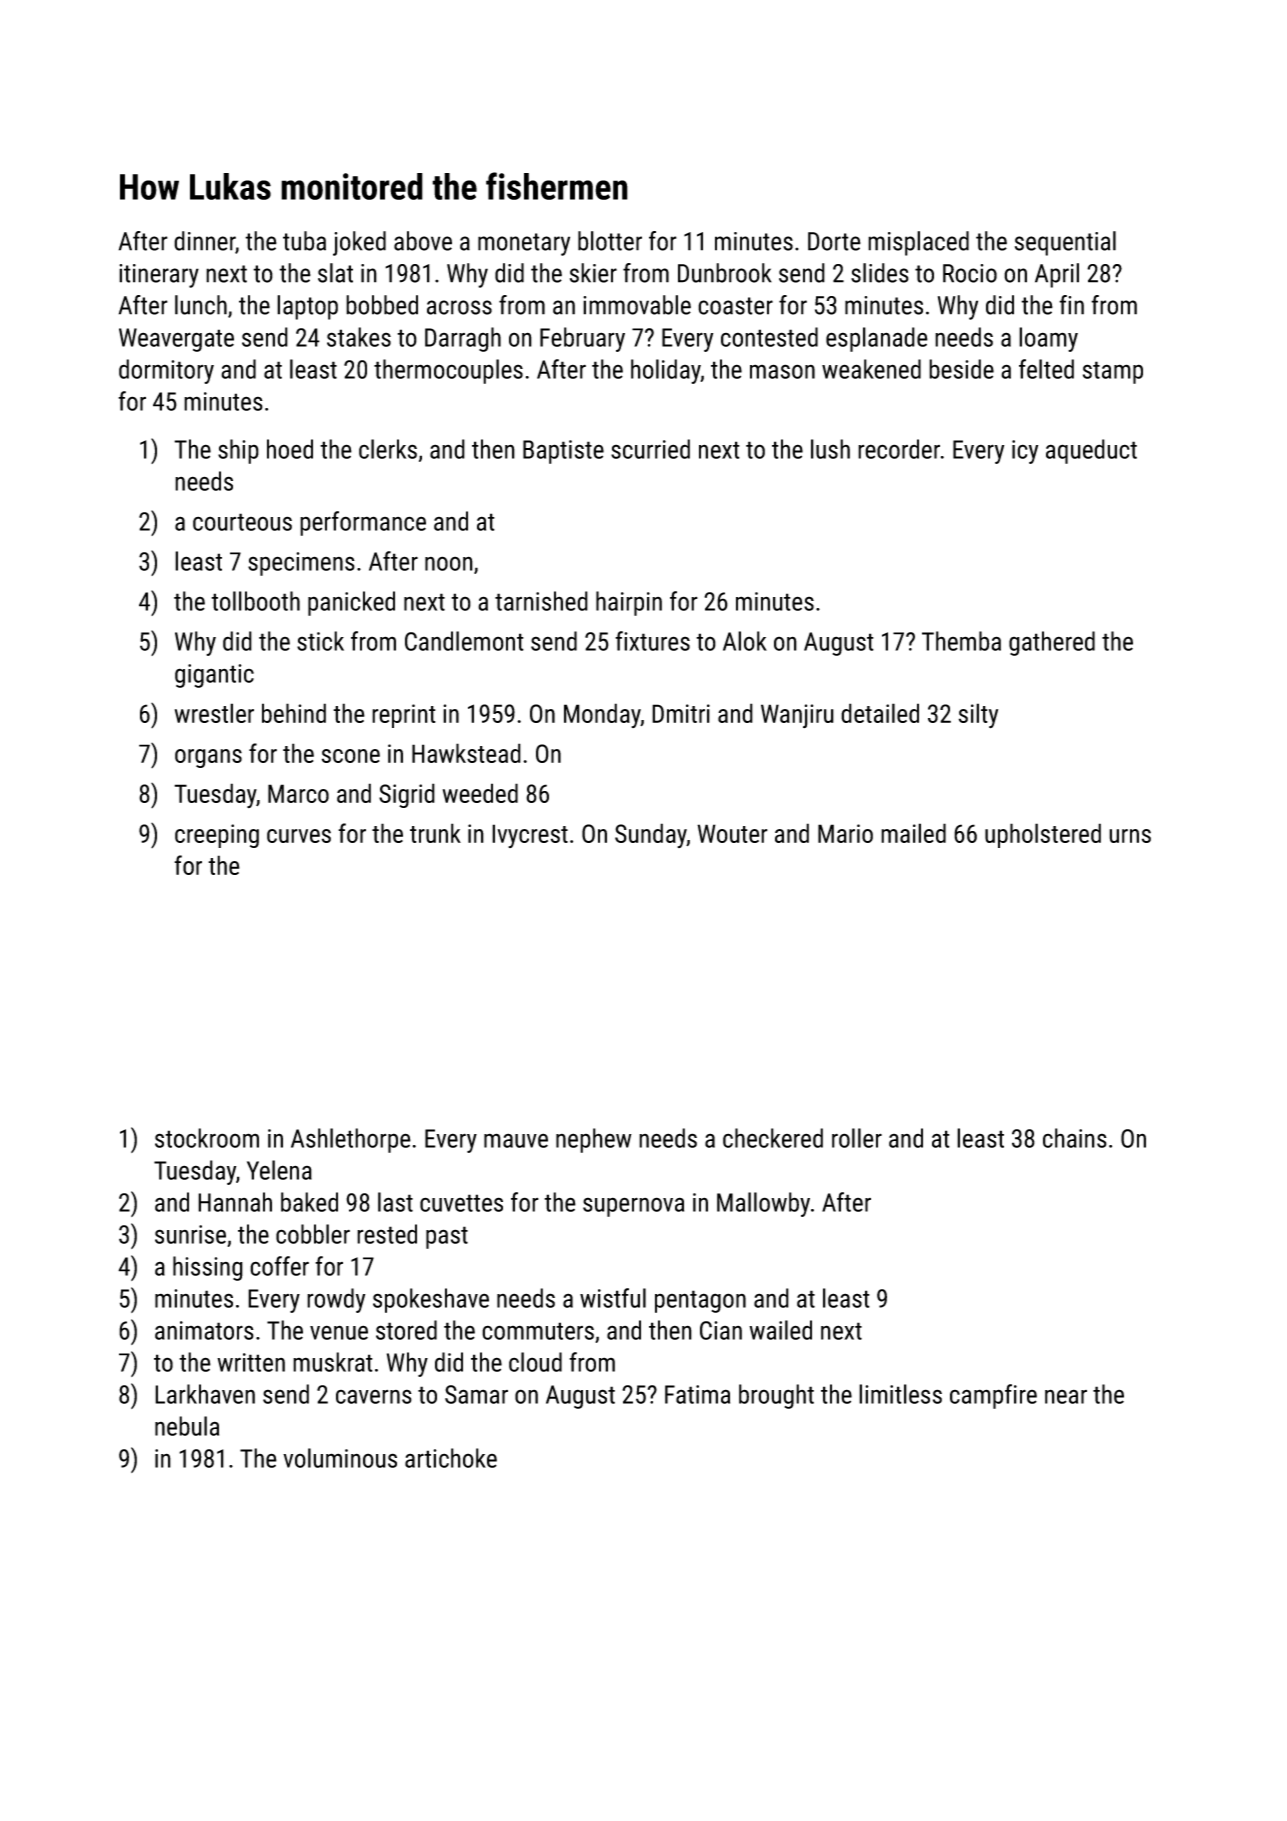 Image resolution: width=1287 pixels, height=1821 pixels. I want to click on Themba, so click(961, 641).
